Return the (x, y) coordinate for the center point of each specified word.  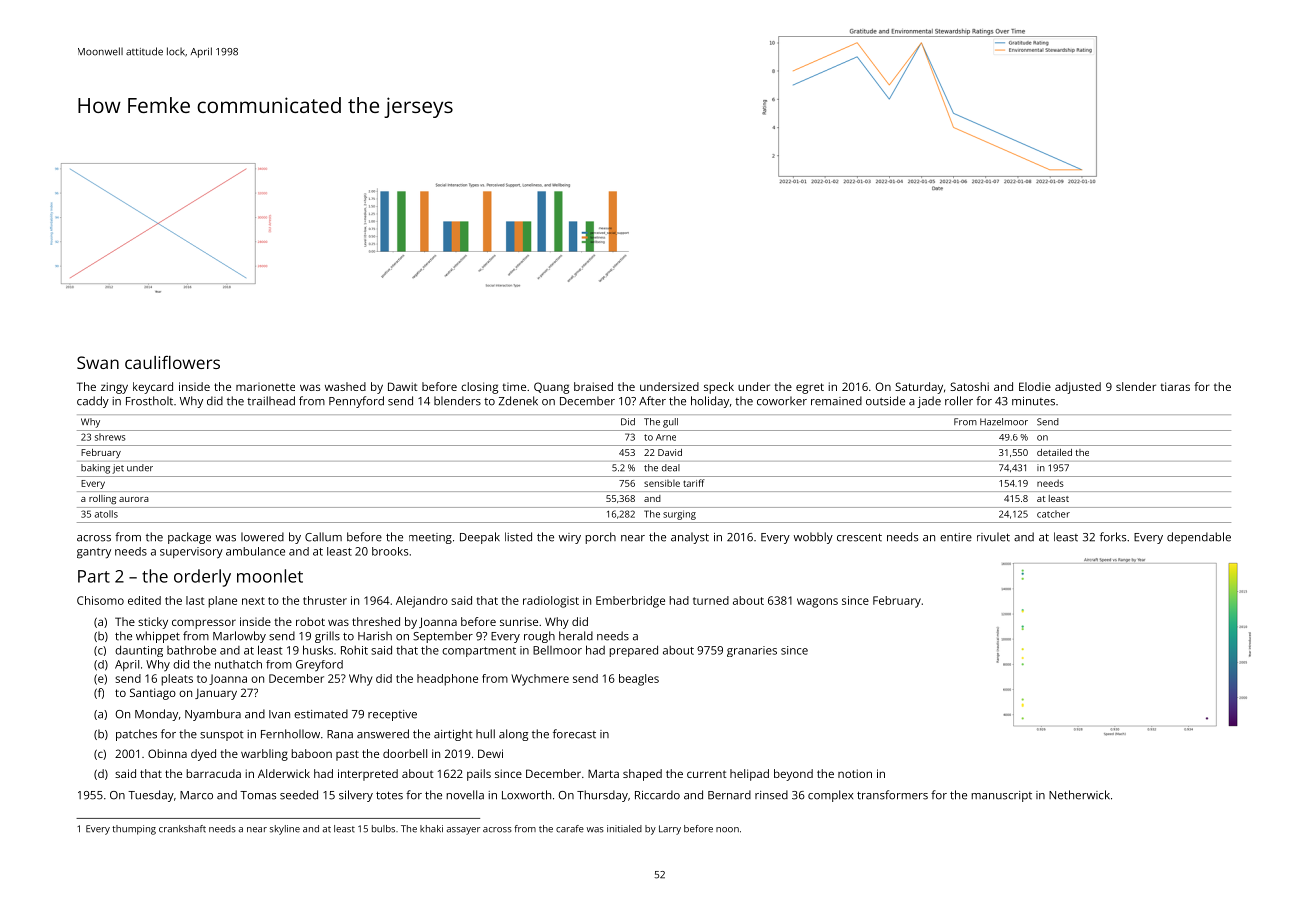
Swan (98, 362)
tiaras (1175, 386)
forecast (574, 734)
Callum (323, 537)
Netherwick (1079, 795)
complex (830, 796)
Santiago (153, 694)
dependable (1199, 538)
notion (855, 773)
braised (593, 386)
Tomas (258, 795)
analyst (690, 538)
